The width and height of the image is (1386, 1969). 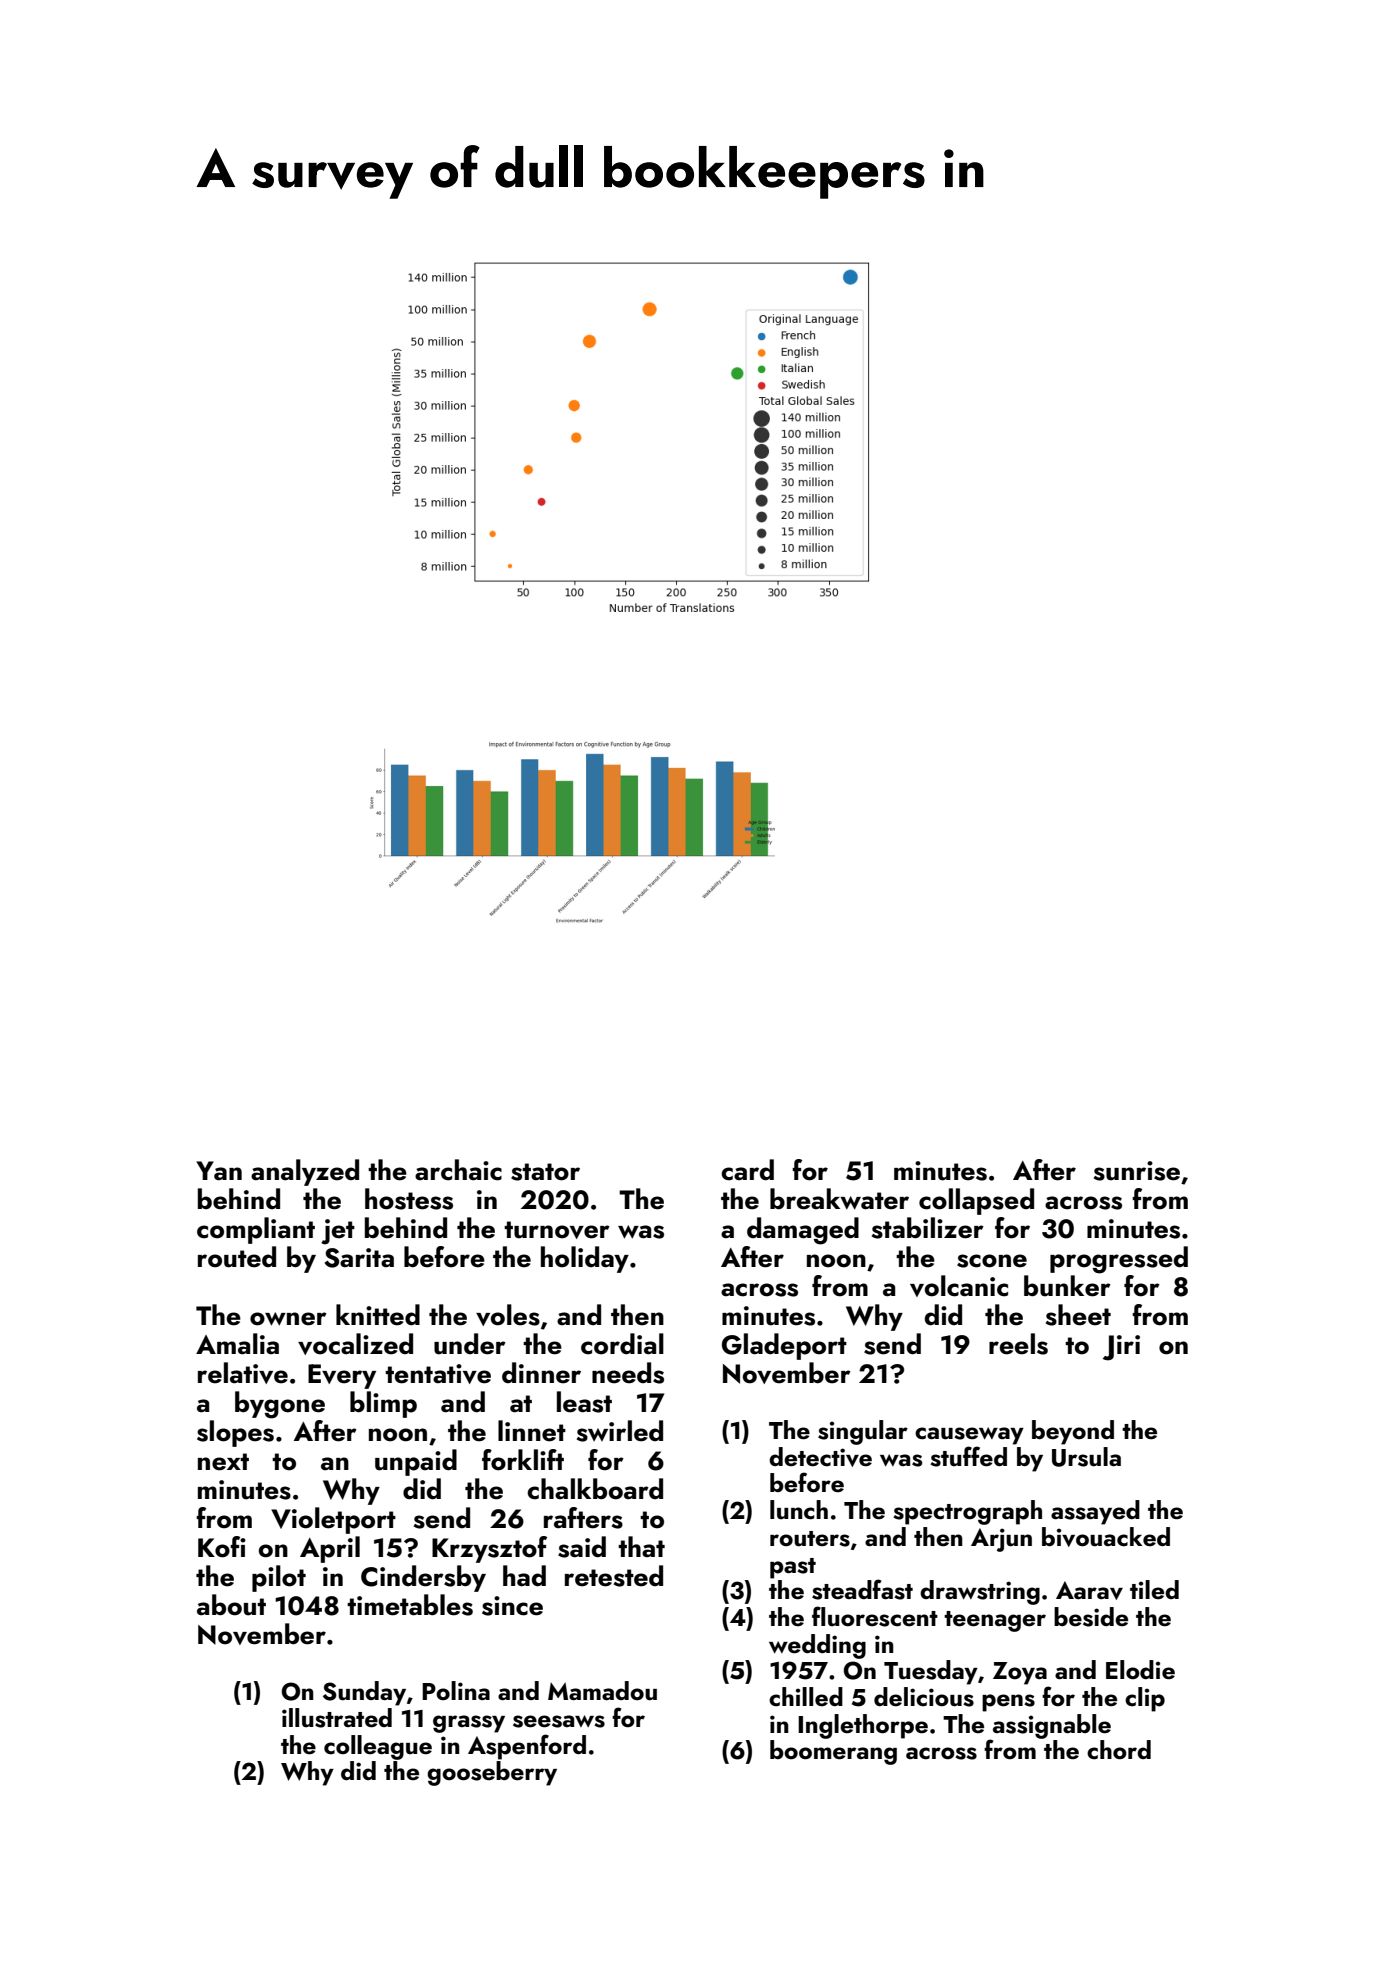 I want to click on voles, so click(x=508, y=1315).
